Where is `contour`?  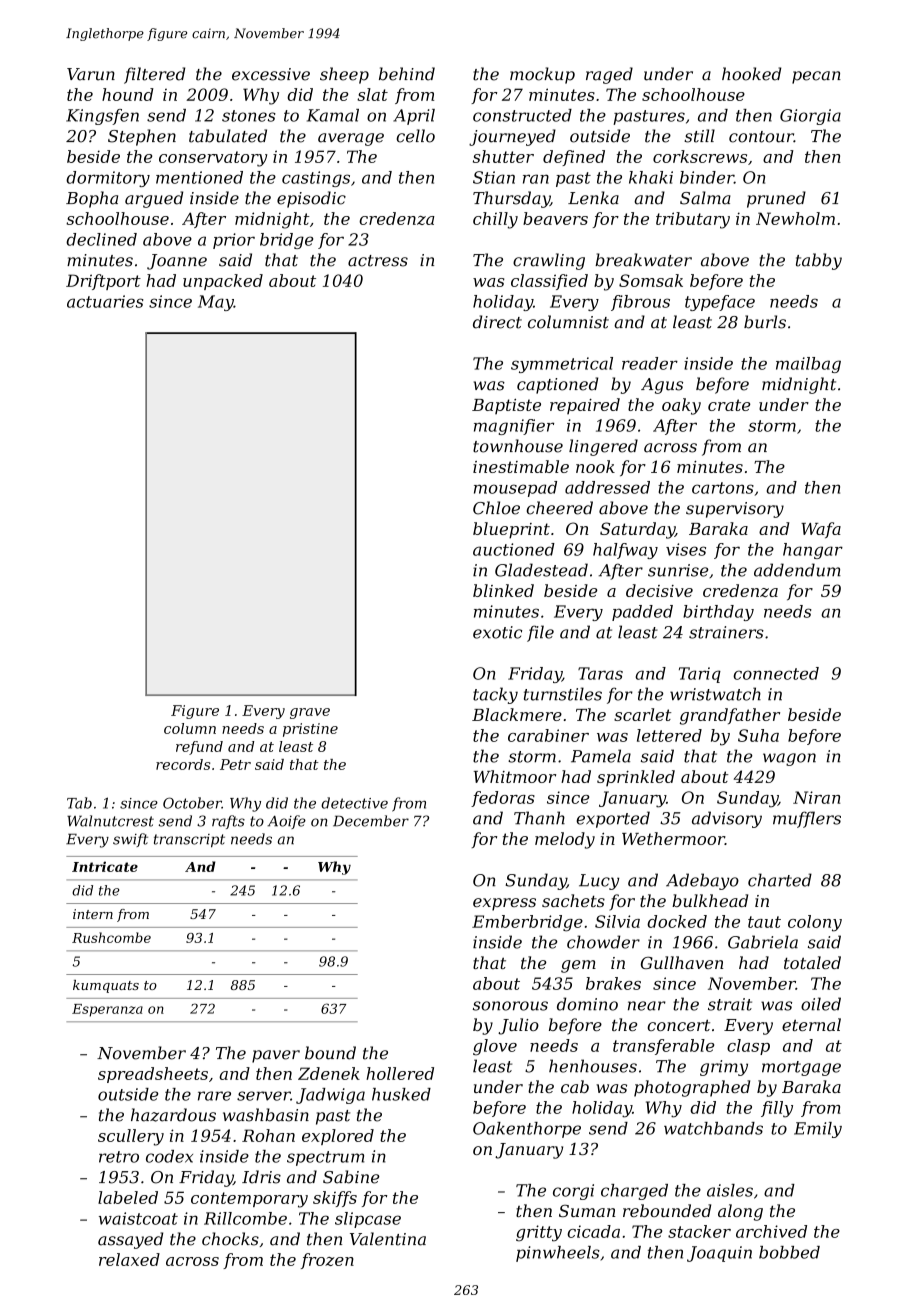
contour is located at coordinates (761, 137).
